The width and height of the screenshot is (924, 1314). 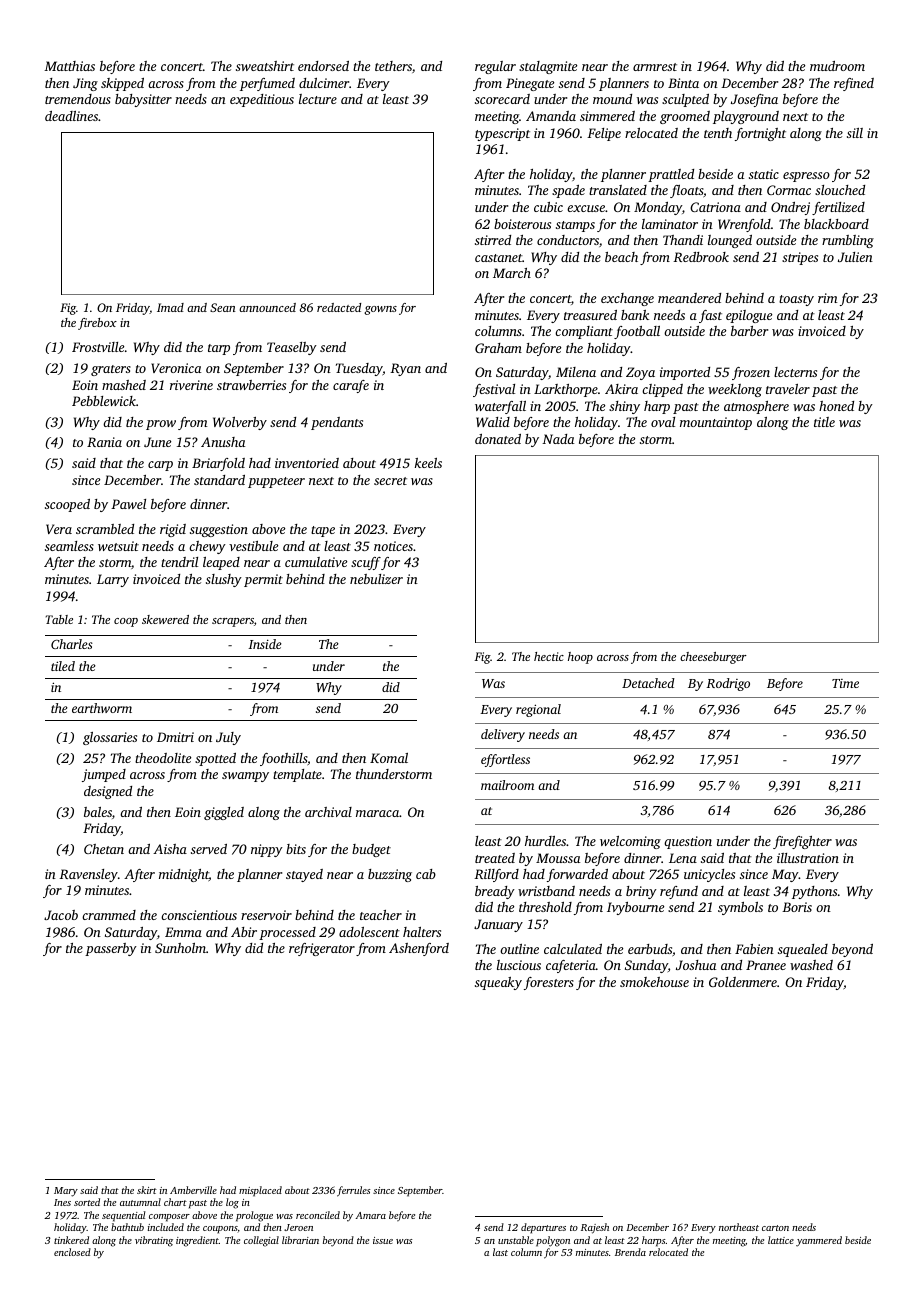 What do you see at coordinates (836, 406) in the screenshot?
I see `honed` at bounding box center [836, 406].
